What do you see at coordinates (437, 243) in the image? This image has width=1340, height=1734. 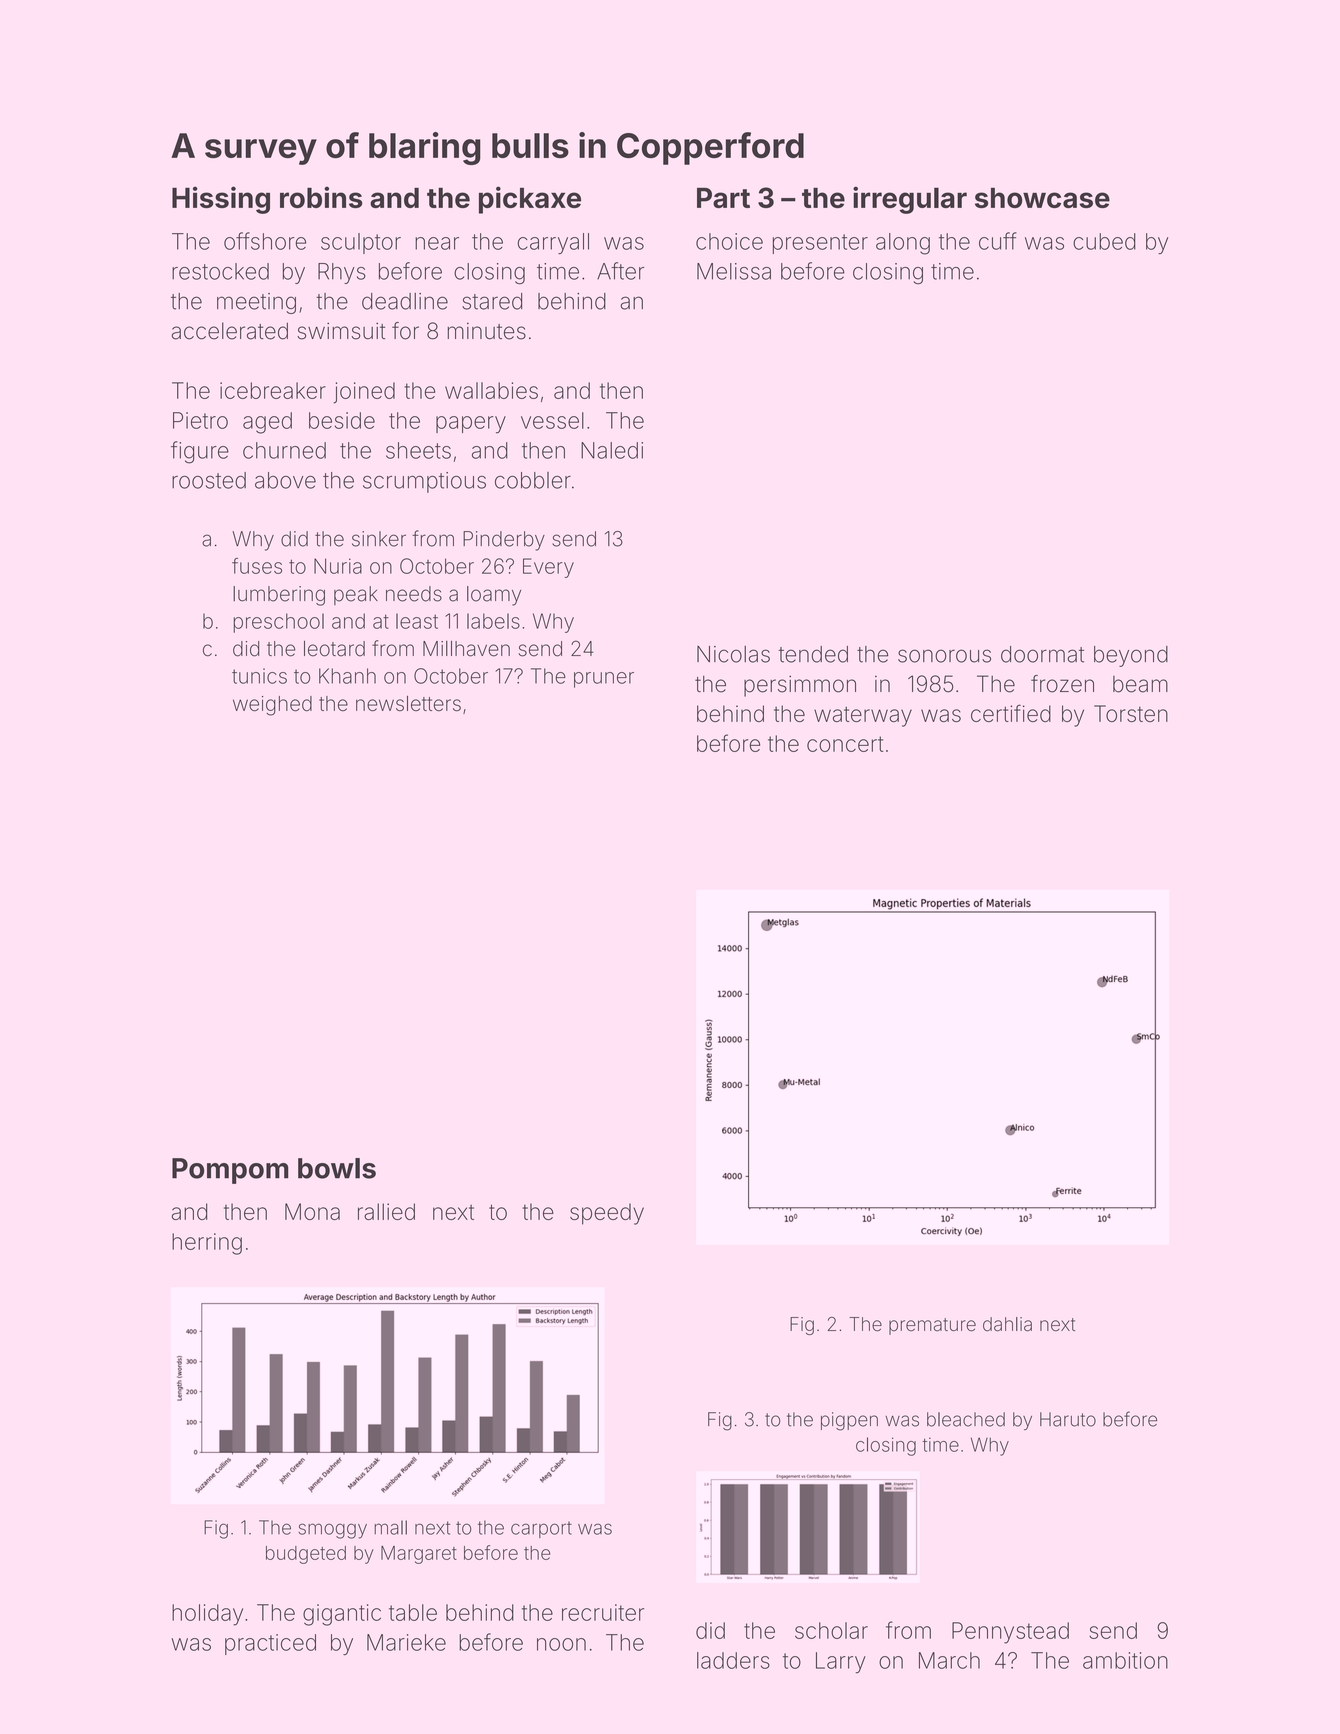 I see `near` at bounding box center [437, 243].
